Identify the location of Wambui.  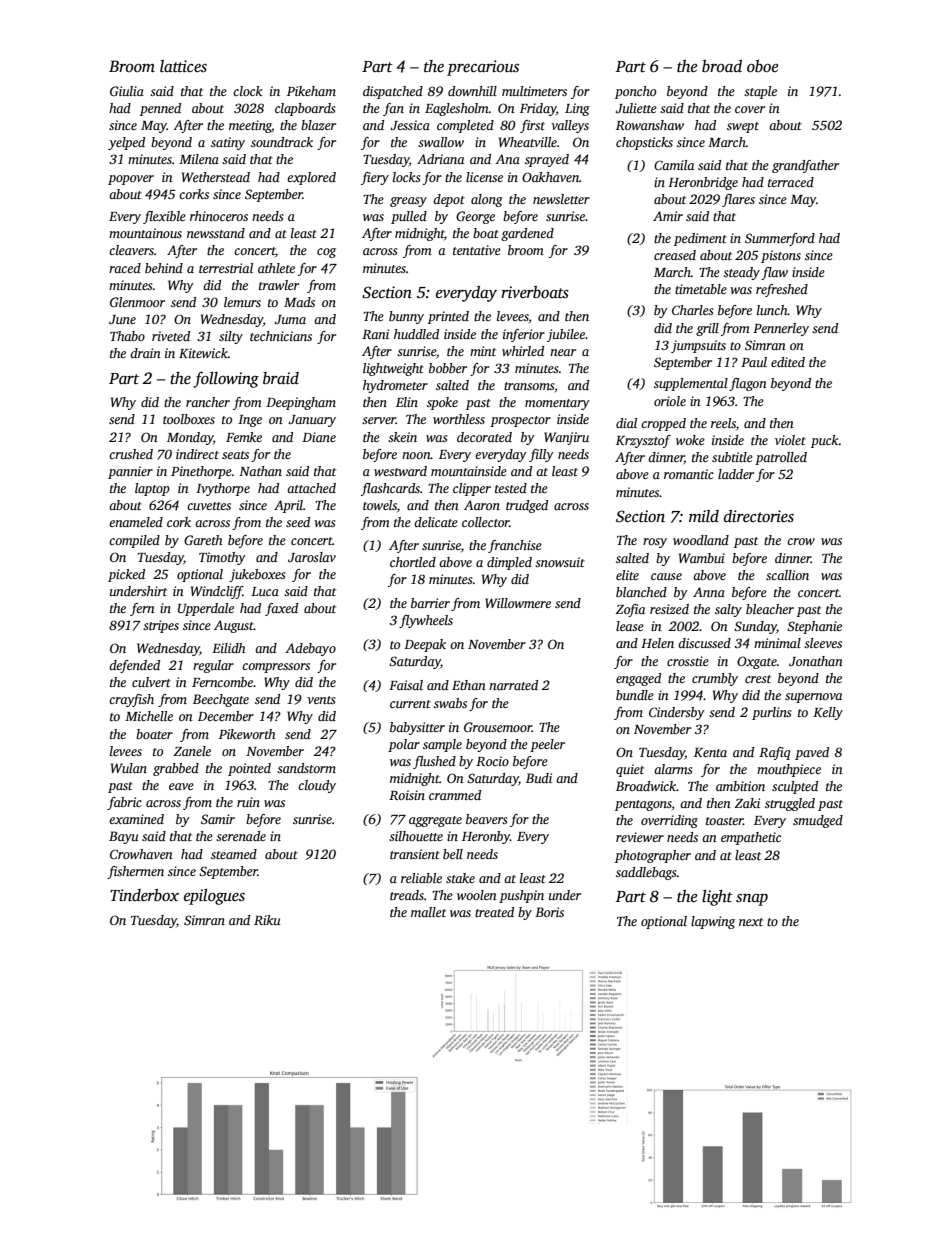
(702, 558).
